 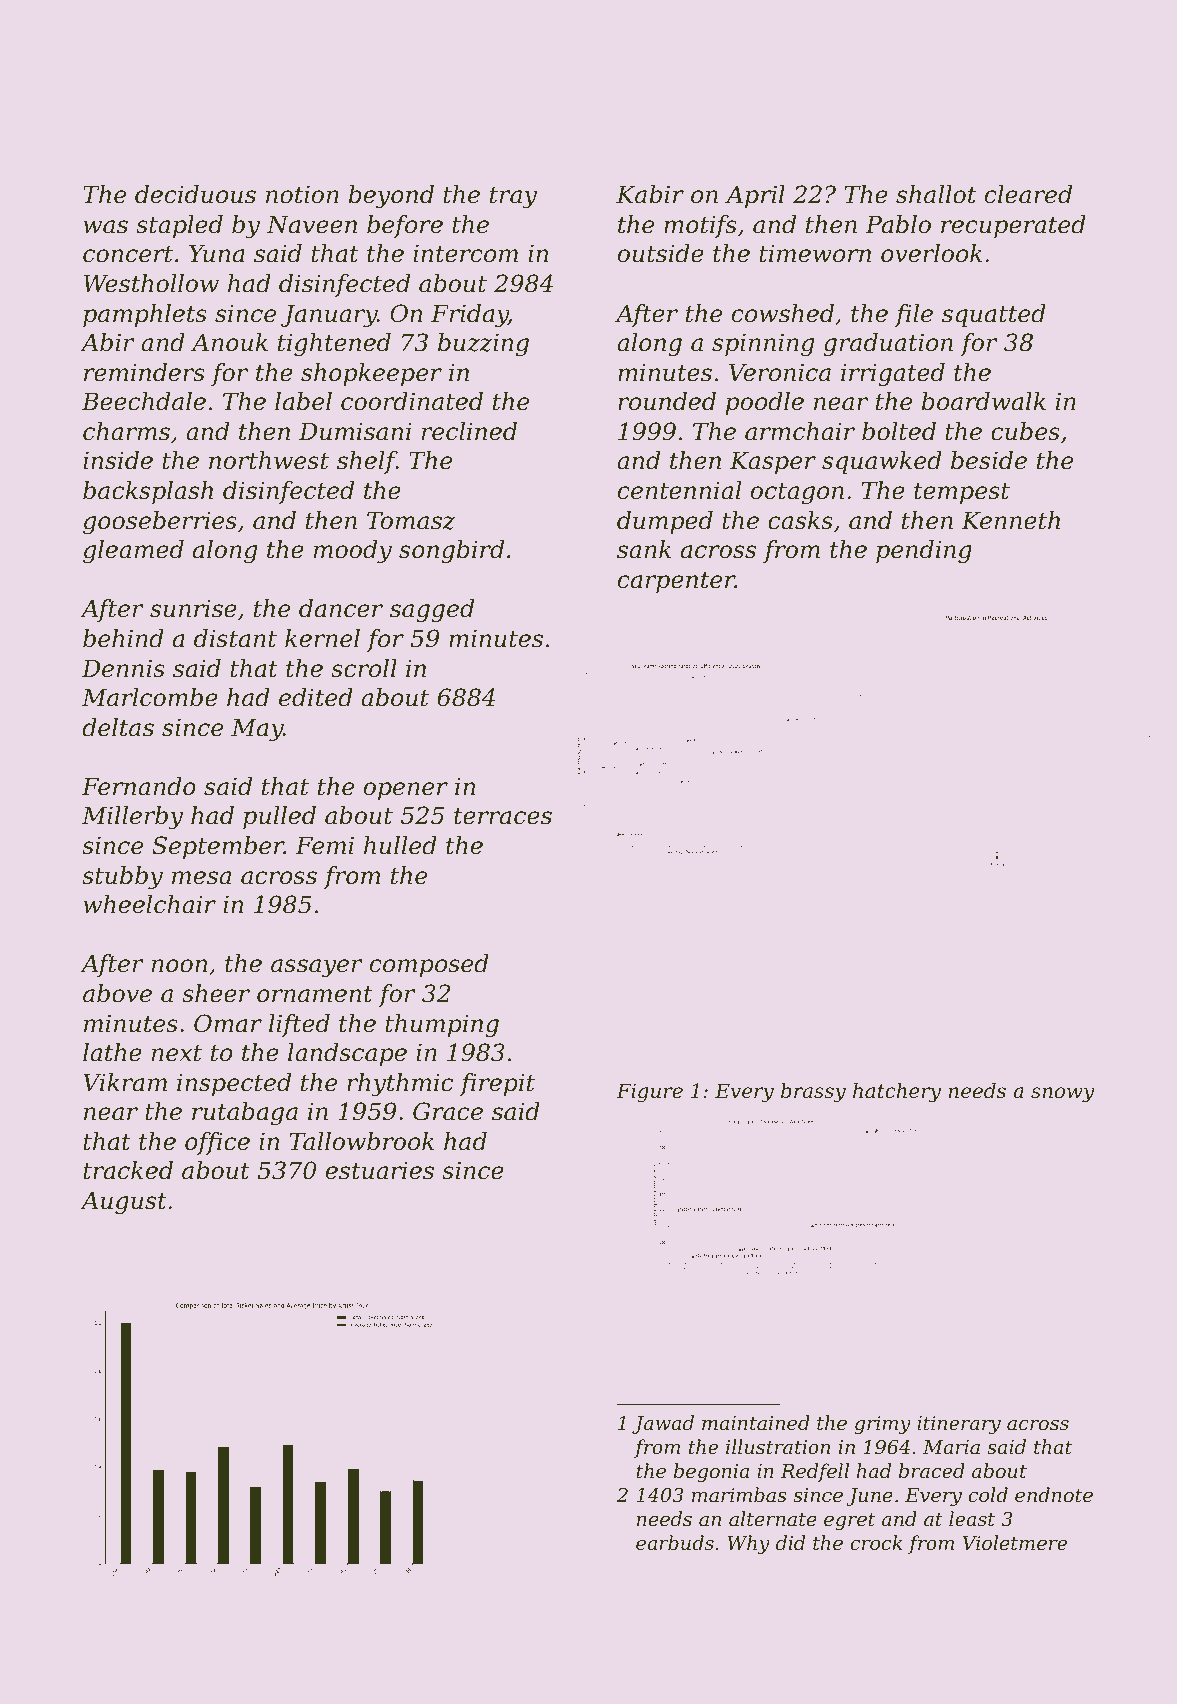 What do you see at coordinates (148, 492) in the page?
I see `backsplash` at bounding box center [148, 492].
